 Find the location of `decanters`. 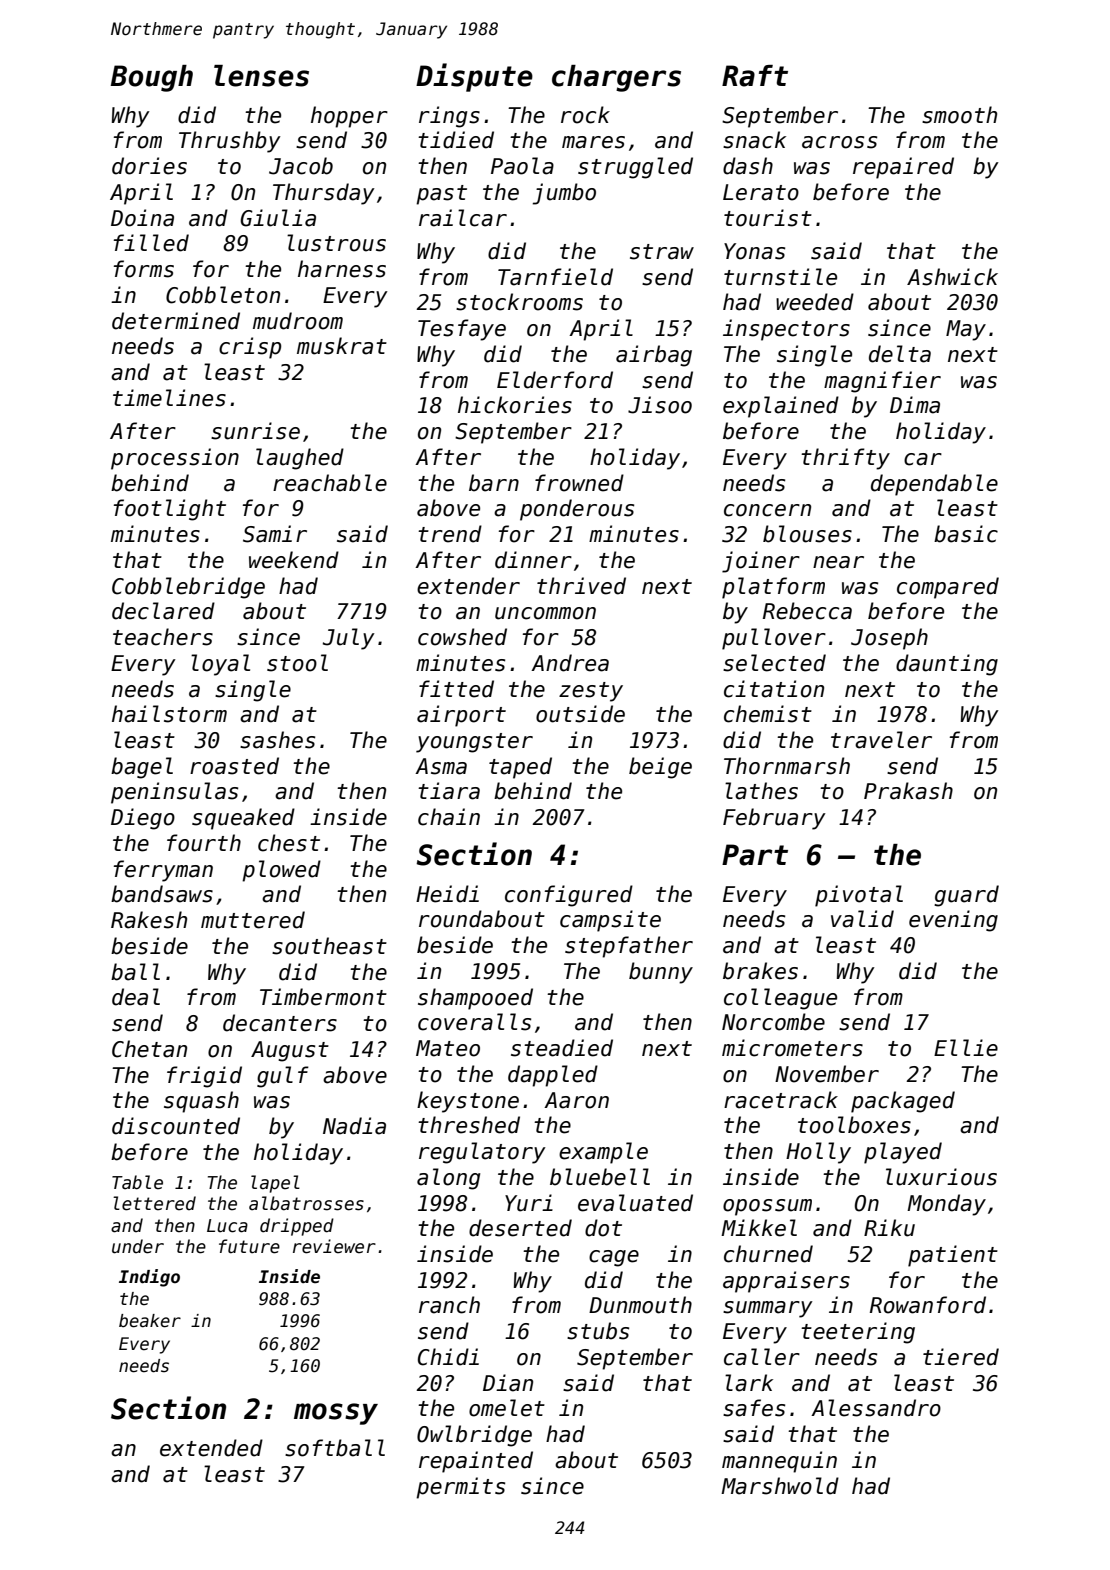

decanters is located at coordinates (280, 1023).
